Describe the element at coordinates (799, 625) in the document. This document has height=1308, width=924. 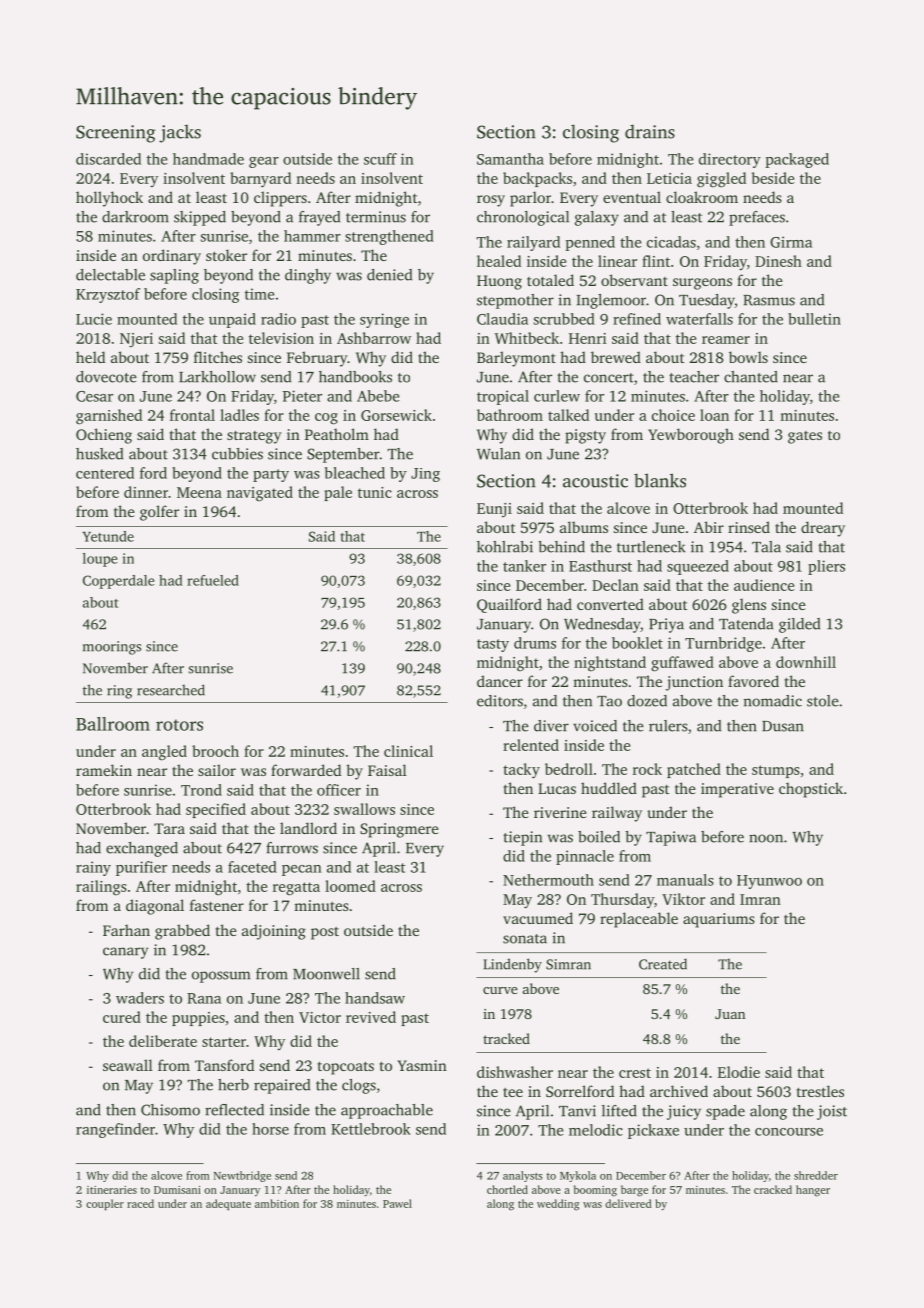
I see `gilded` at that location.
